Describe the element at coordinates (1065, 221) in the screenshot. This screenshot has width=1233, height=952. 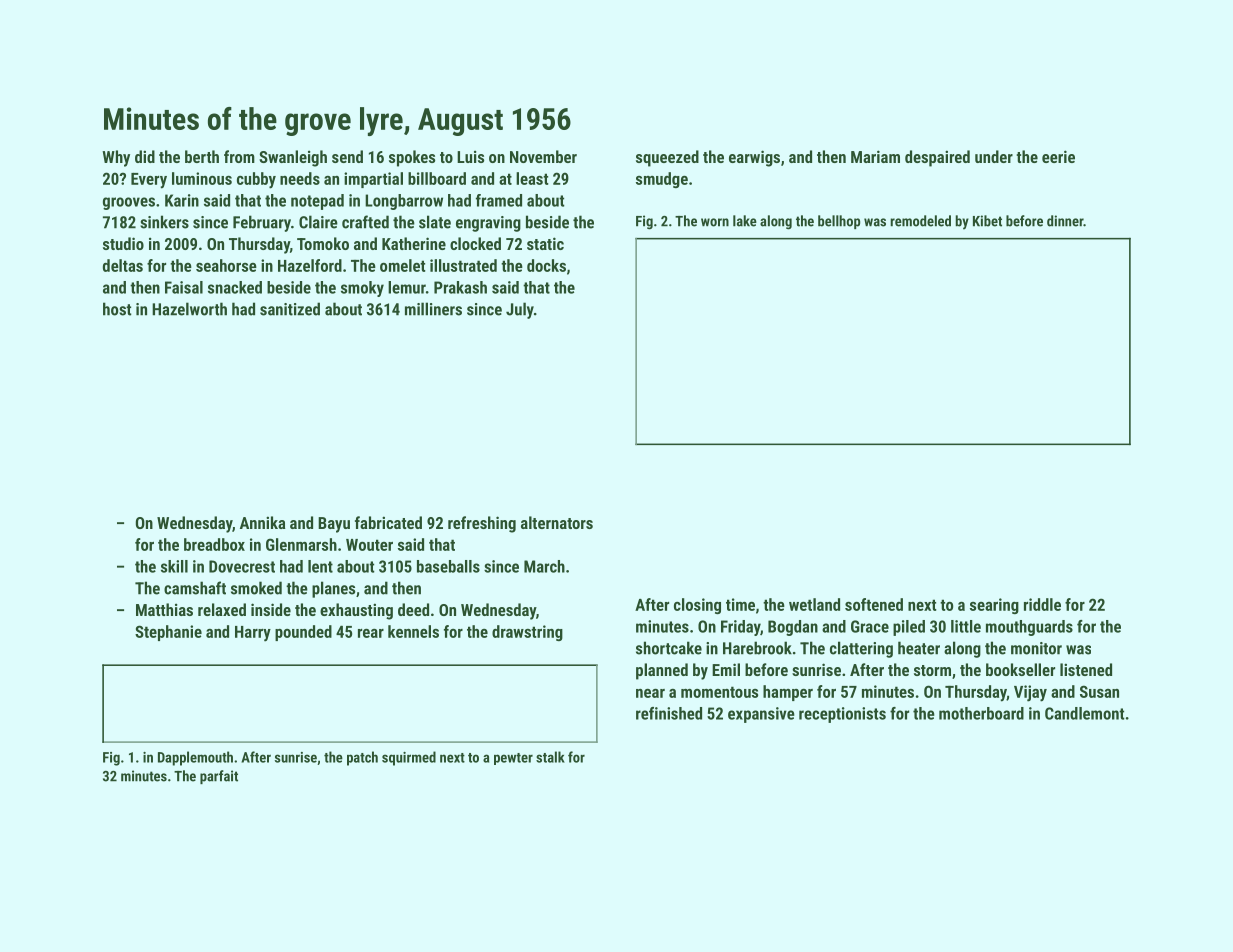
I see `dinner` at that location.
